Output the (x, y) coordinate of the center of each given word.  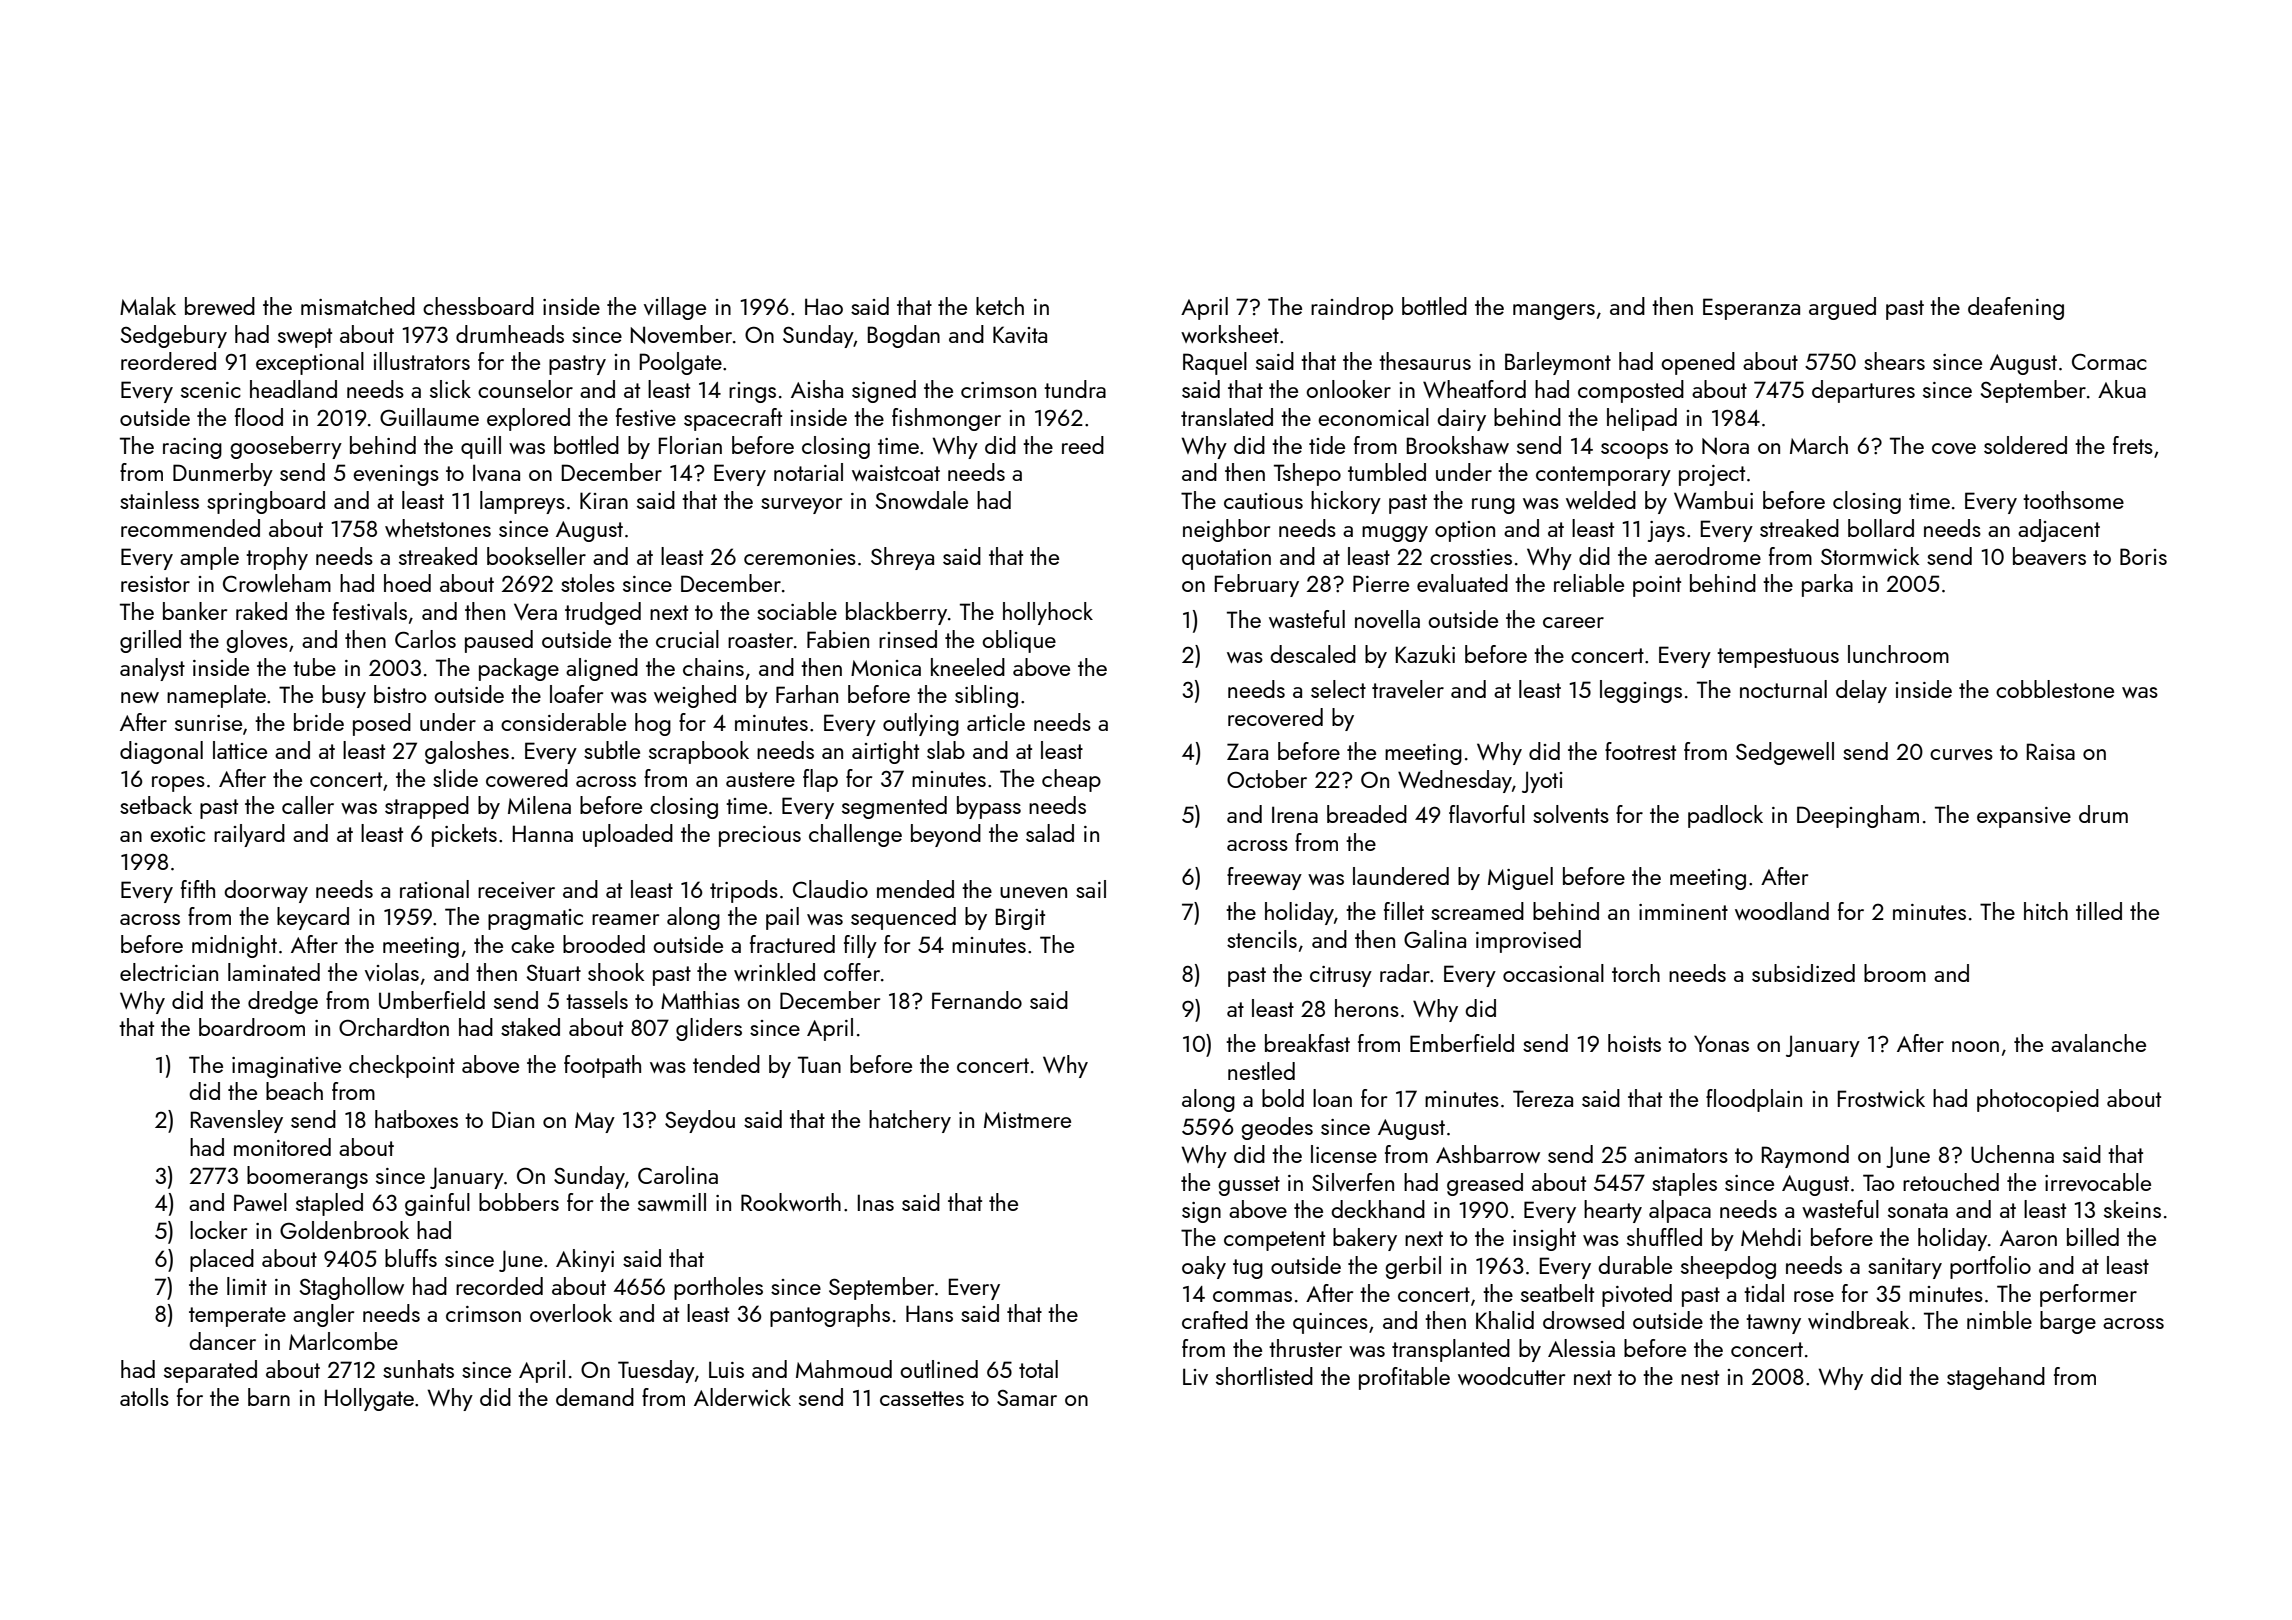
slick (450, 389)
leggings (1641, 691)
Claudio (830, 889)
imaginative (286, 1067)
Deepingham (1858, 816)
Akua (2122, 389)
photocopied (2038, 1100)
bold (1283, 1098)
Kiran (604, 500)
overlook (571, 1313)
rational (434, 889)
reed (1083, 445)
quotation (1226, 559)
